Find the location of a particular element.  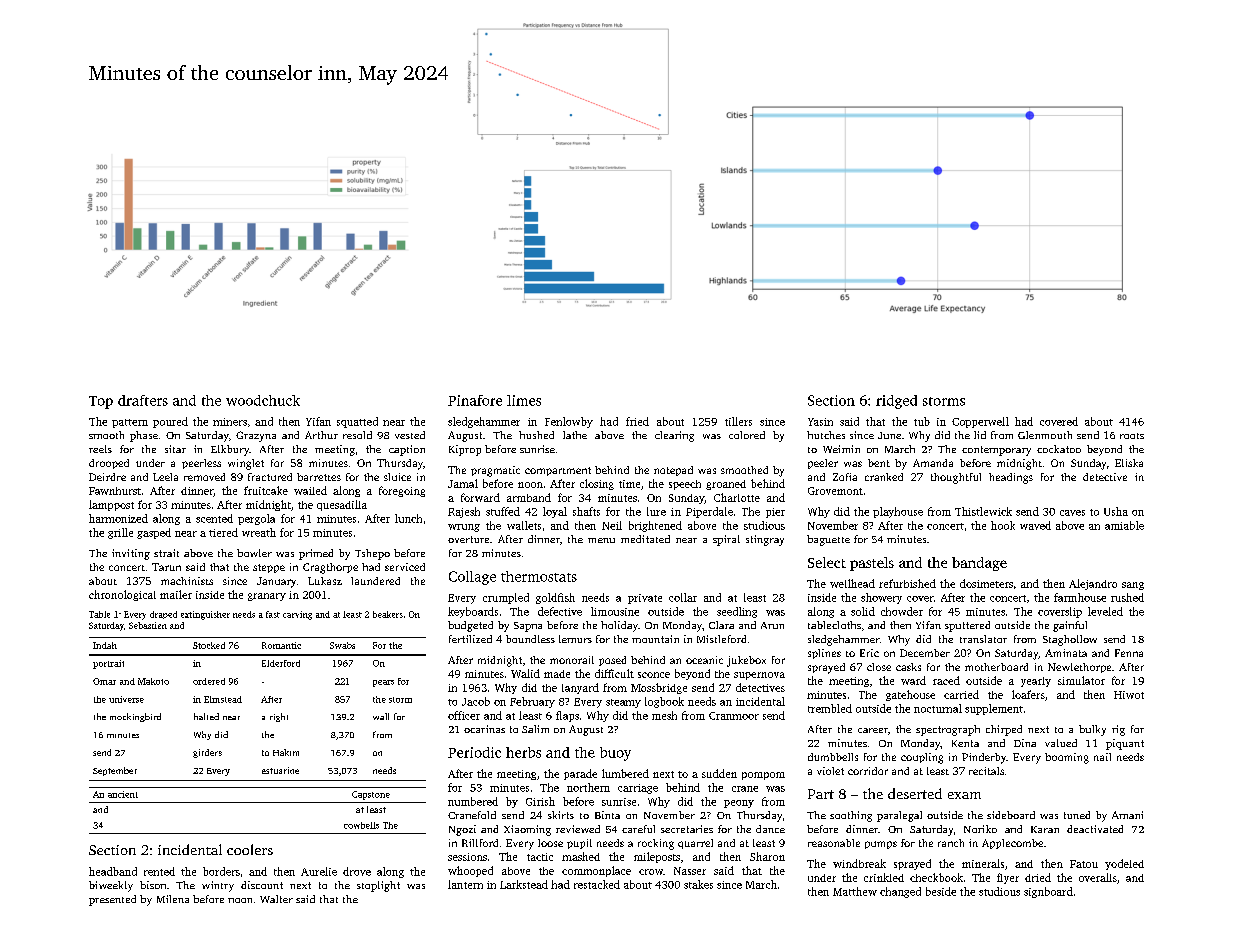

roots is located at coordinates (1132, 436).
